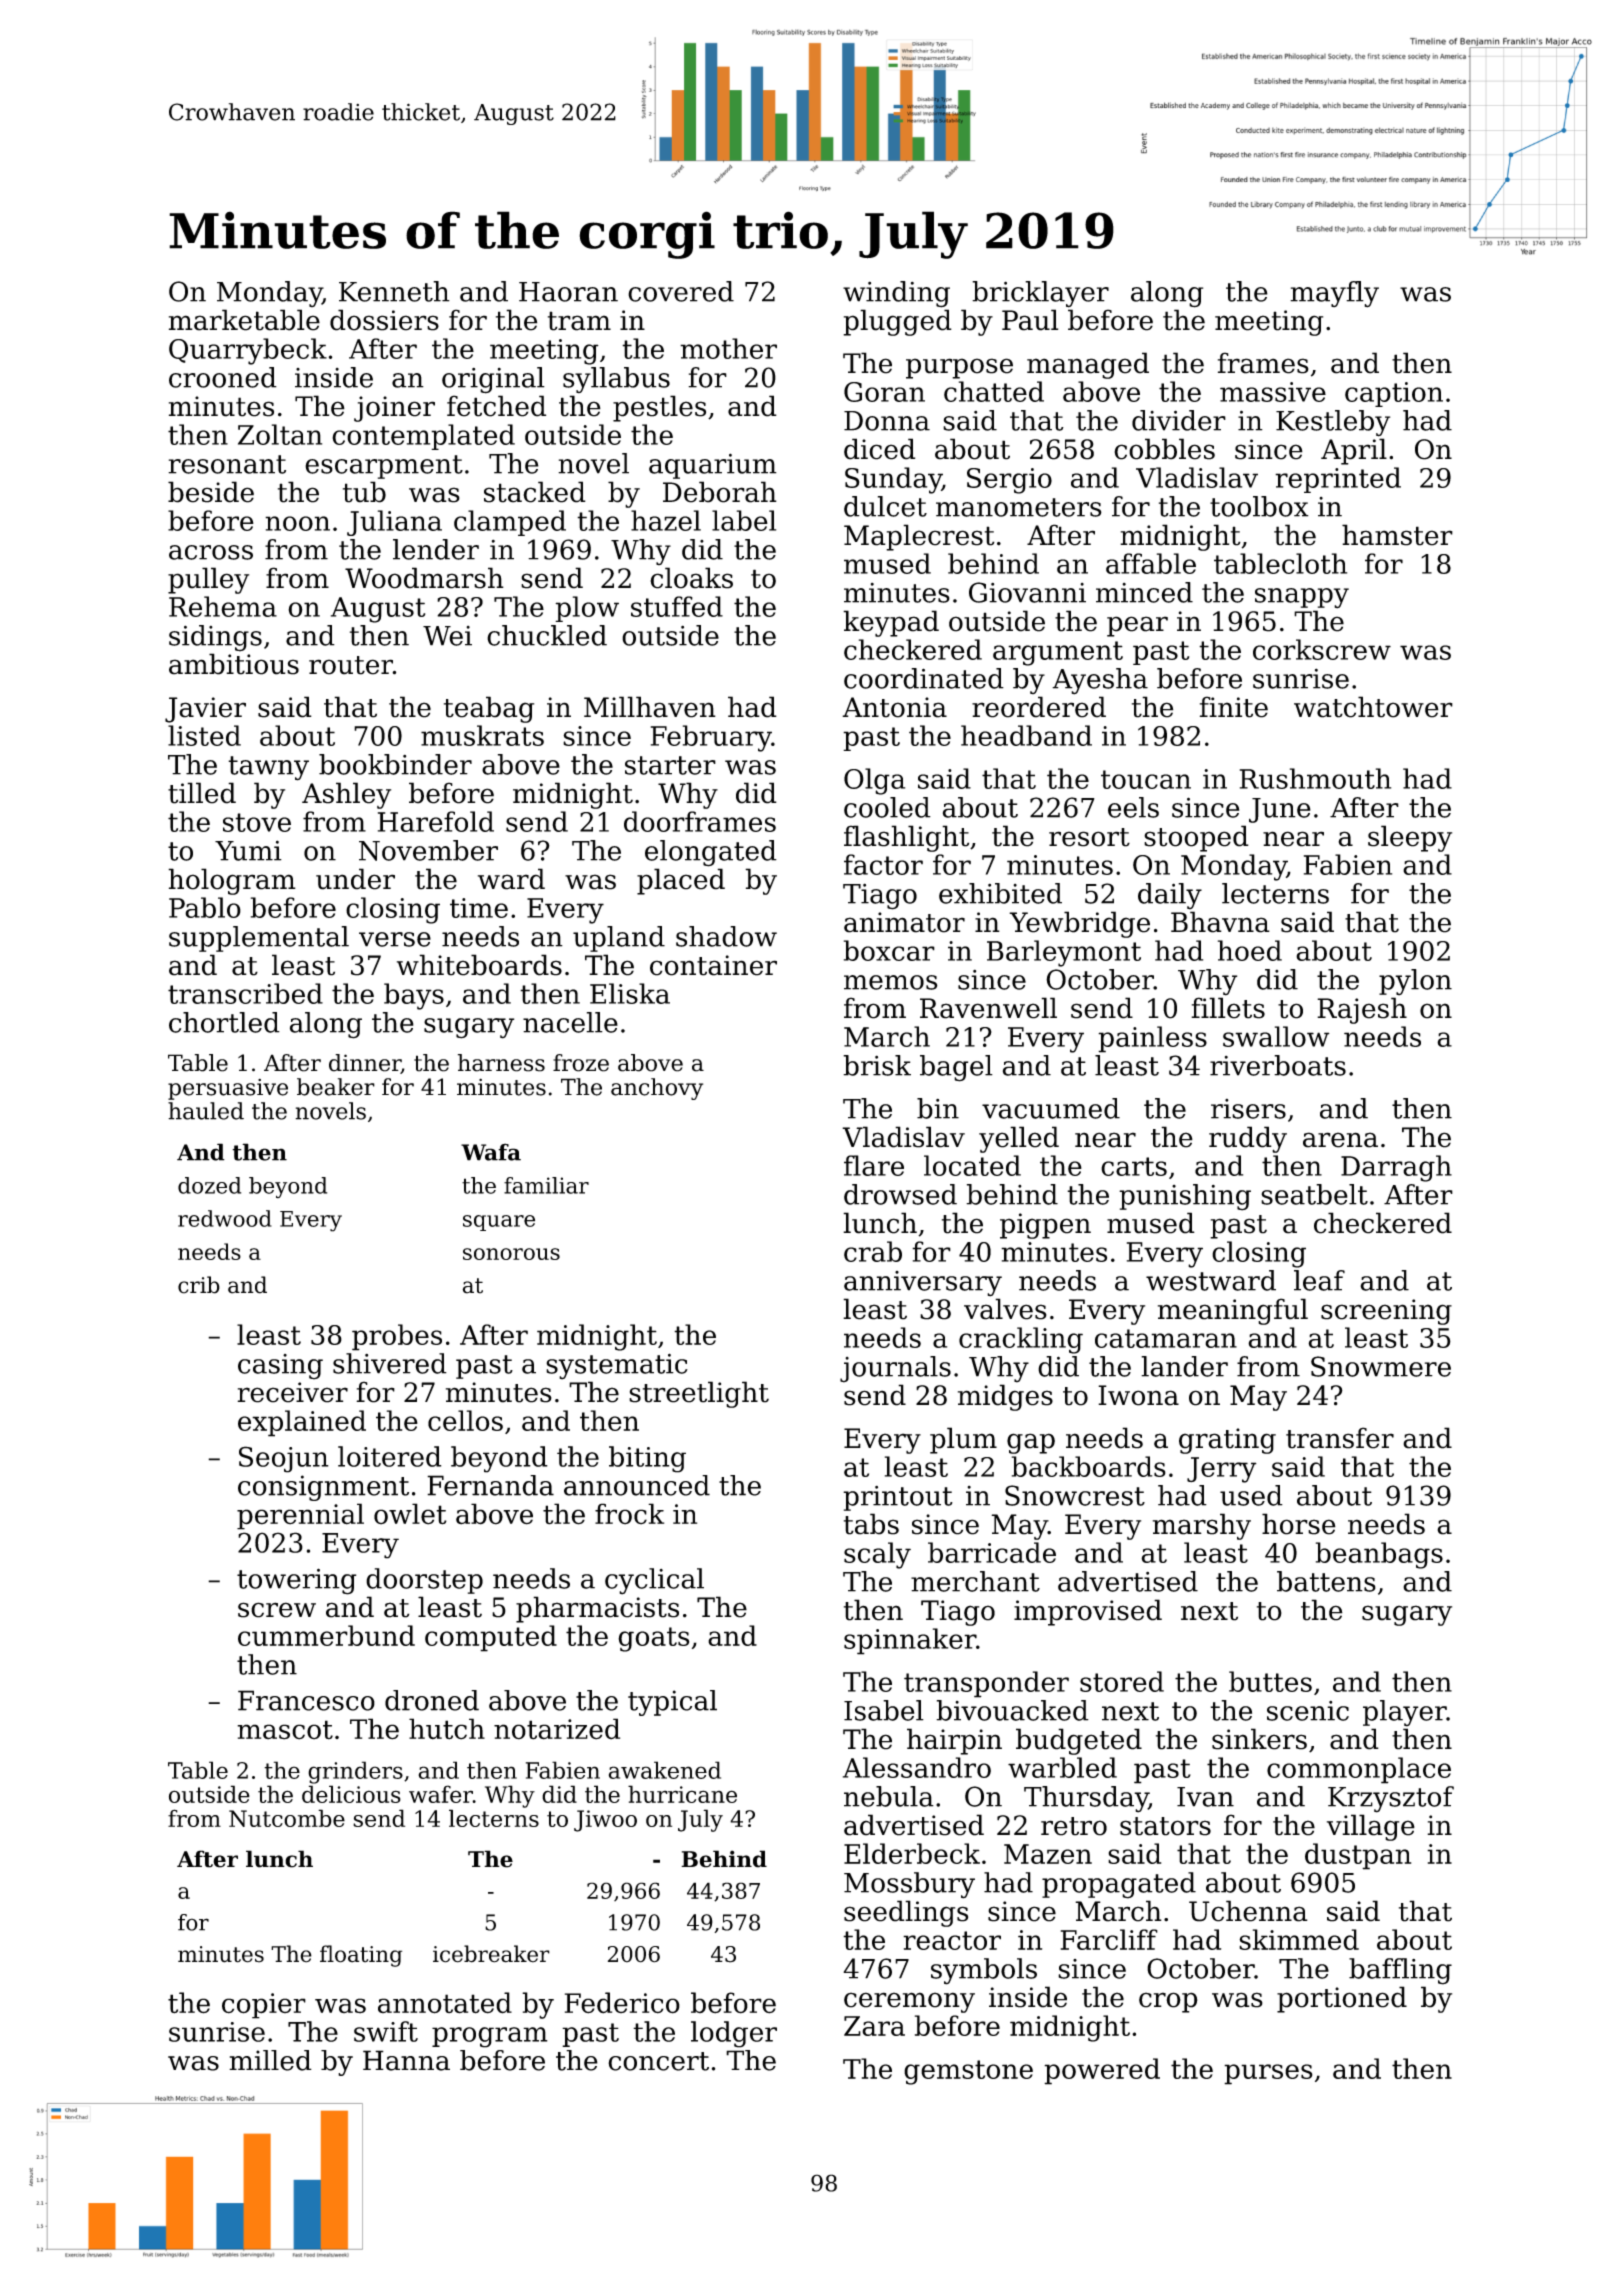 The image size is (1620, 2292). I want to click on reprinted, so click(1338, 480).
